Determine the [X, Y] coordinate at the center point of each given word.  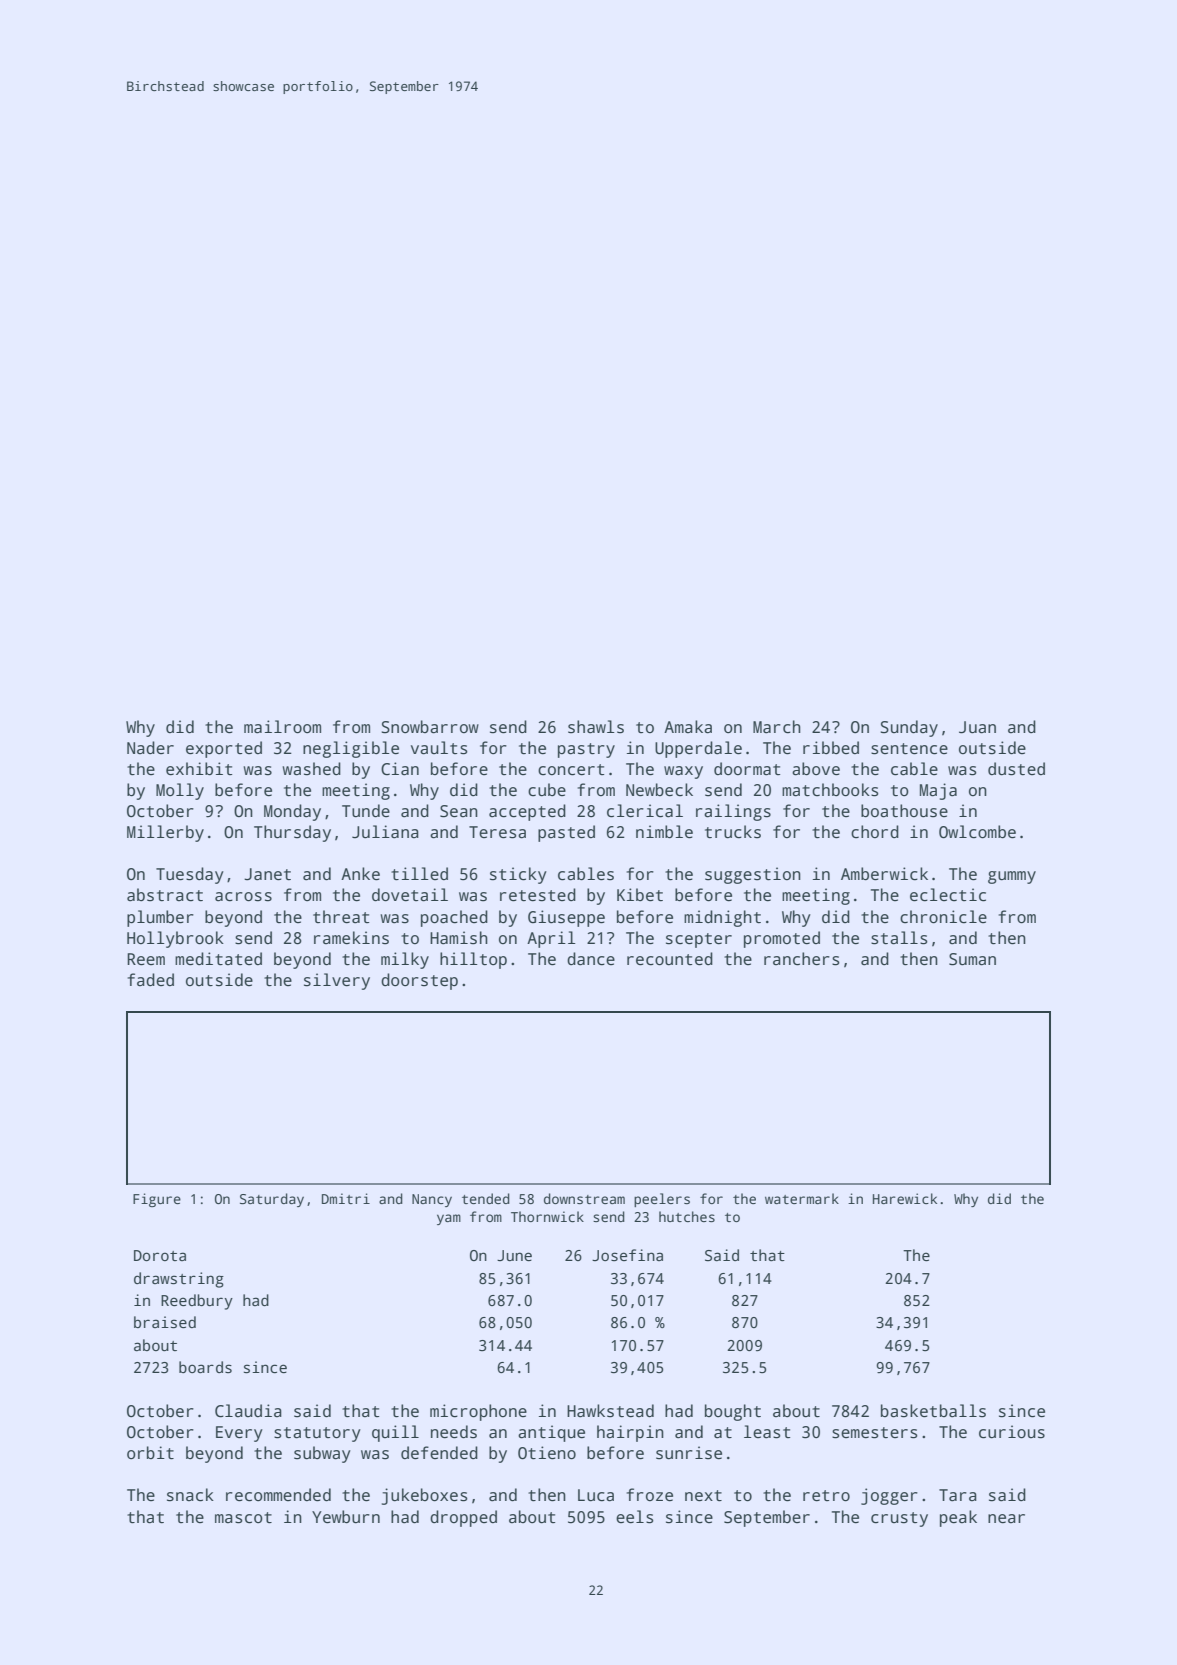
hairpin [630, 1433]
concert [571, 770]
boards [205, 1367]
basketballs [933, 1411]
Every [239, 1434]
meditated [218, 958]
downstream [584, 1198]
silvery [337, 981]
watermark [802, 1198]
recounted [670, 959]
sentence [909, 749]
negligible [351, 749]
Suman [972, 959]
